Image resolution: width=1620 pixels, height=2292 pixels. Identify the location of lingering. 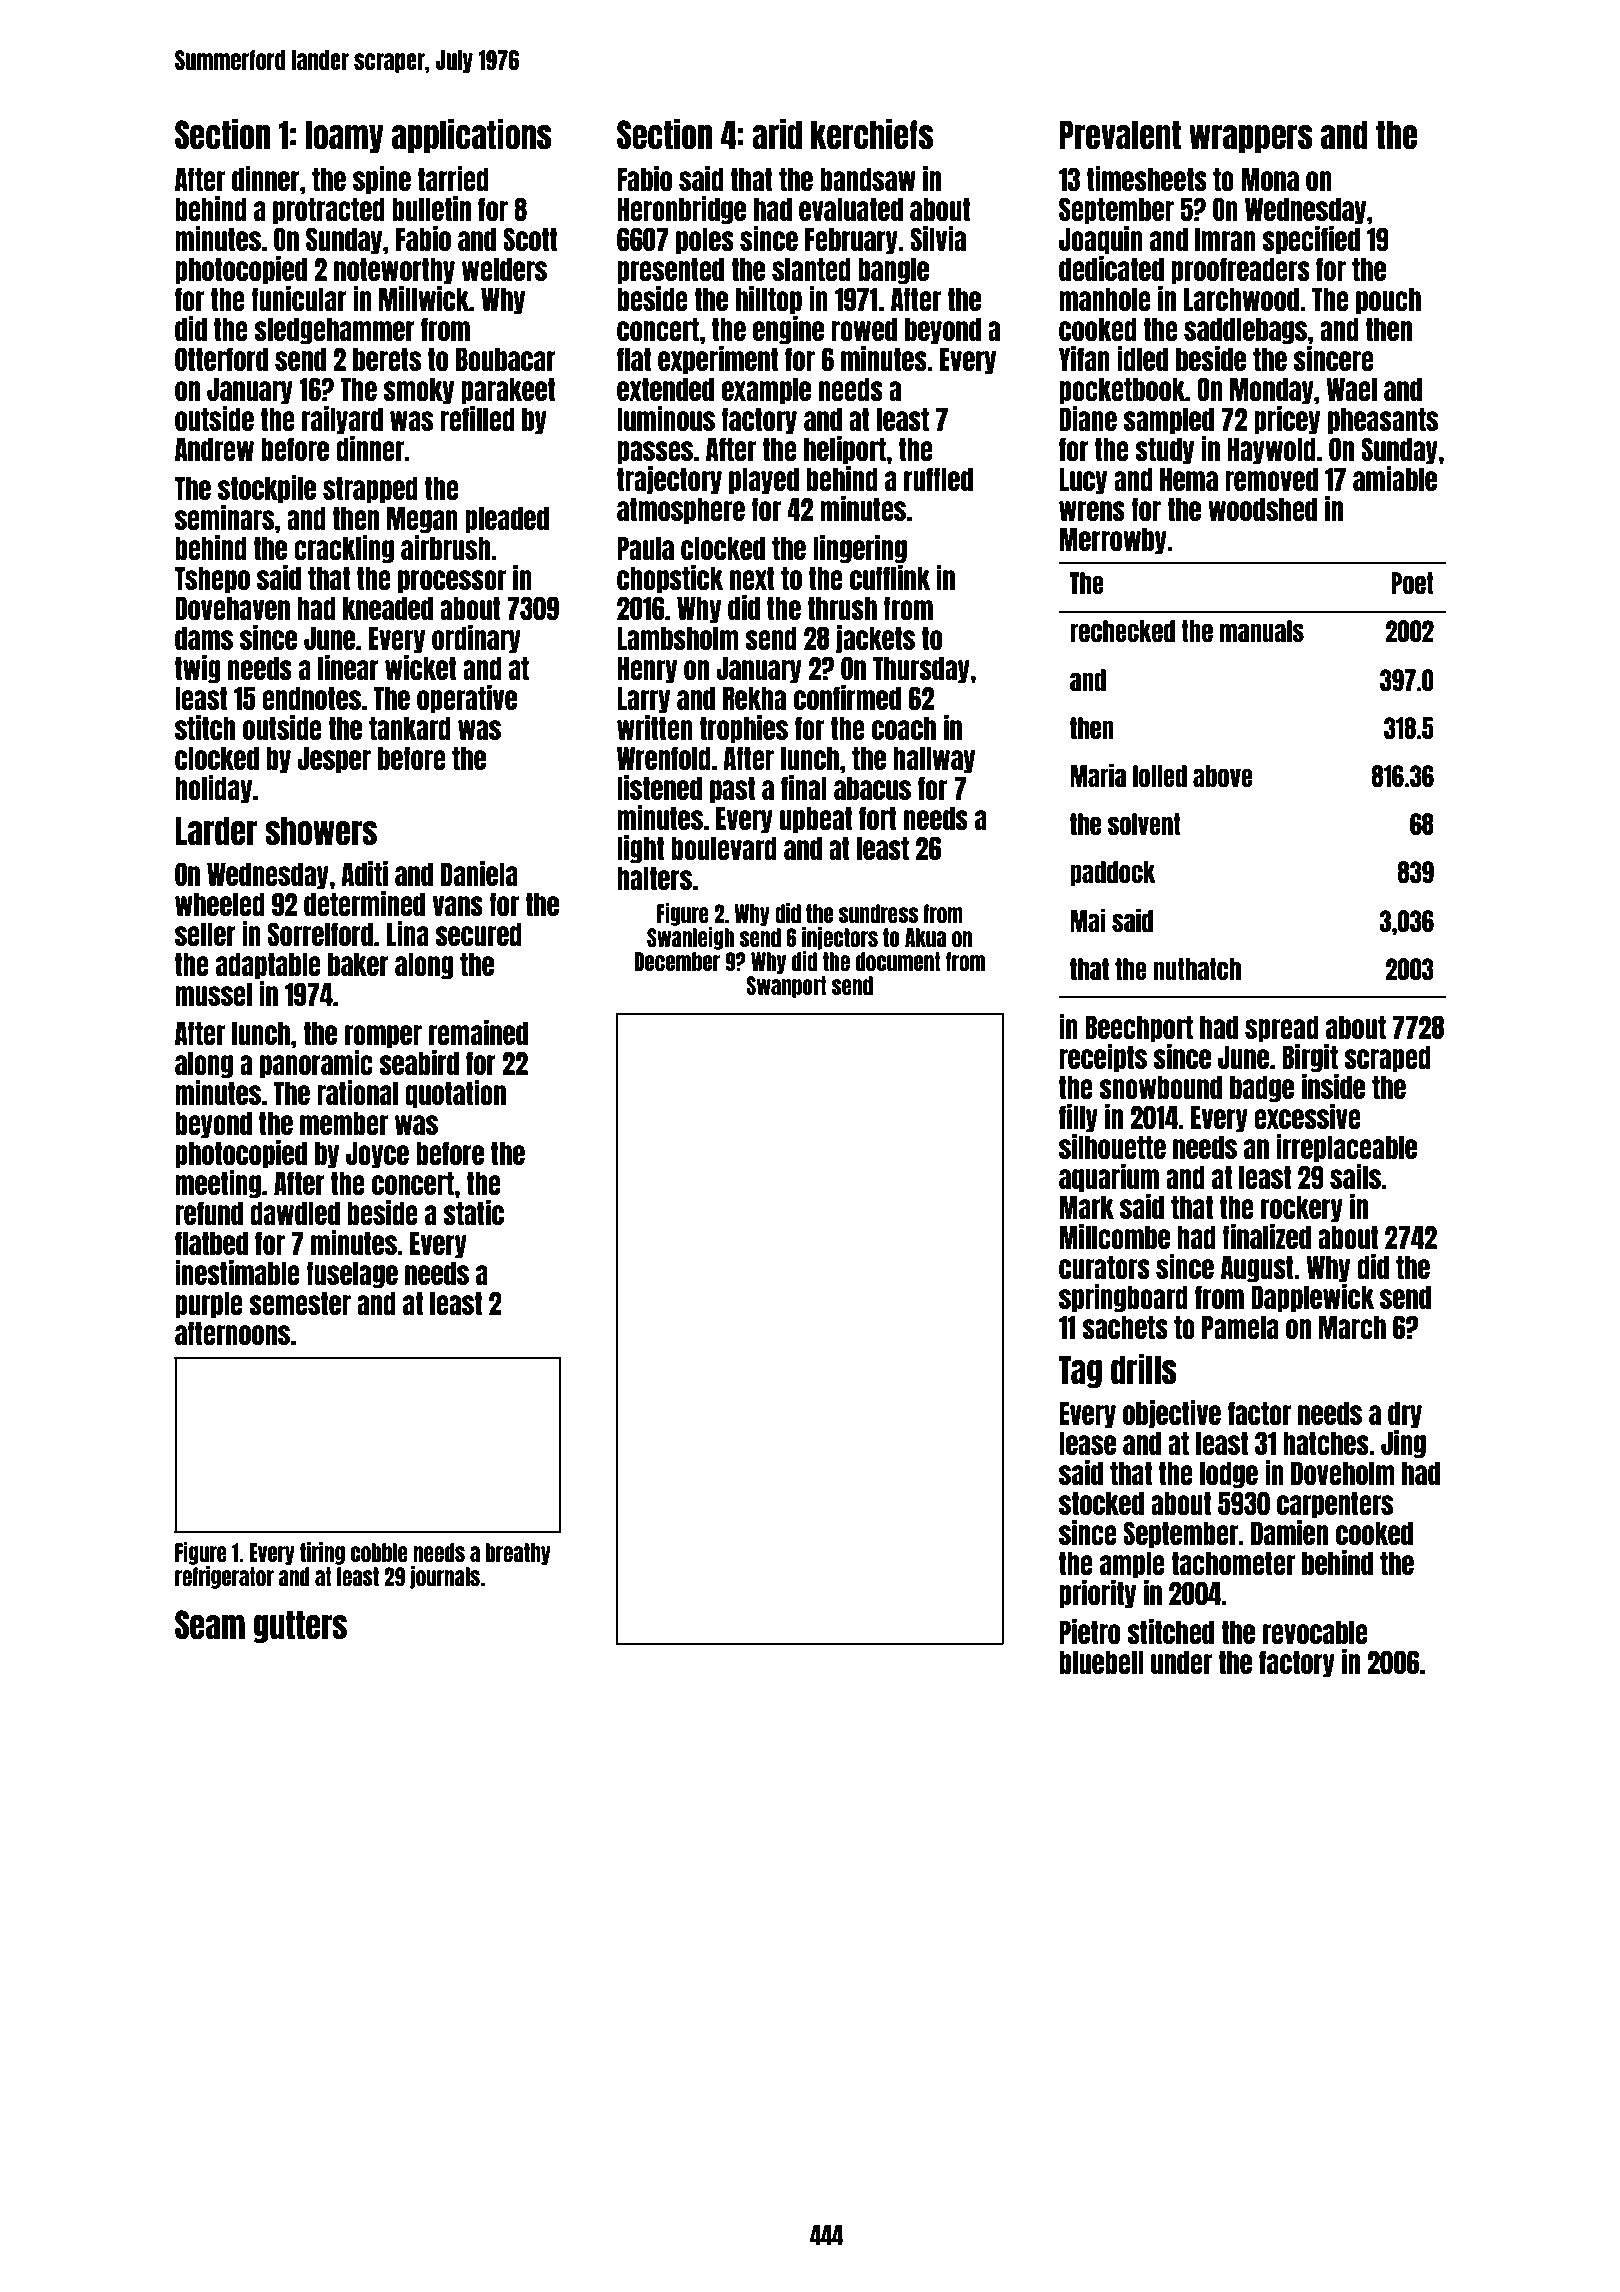
(860, 549).
